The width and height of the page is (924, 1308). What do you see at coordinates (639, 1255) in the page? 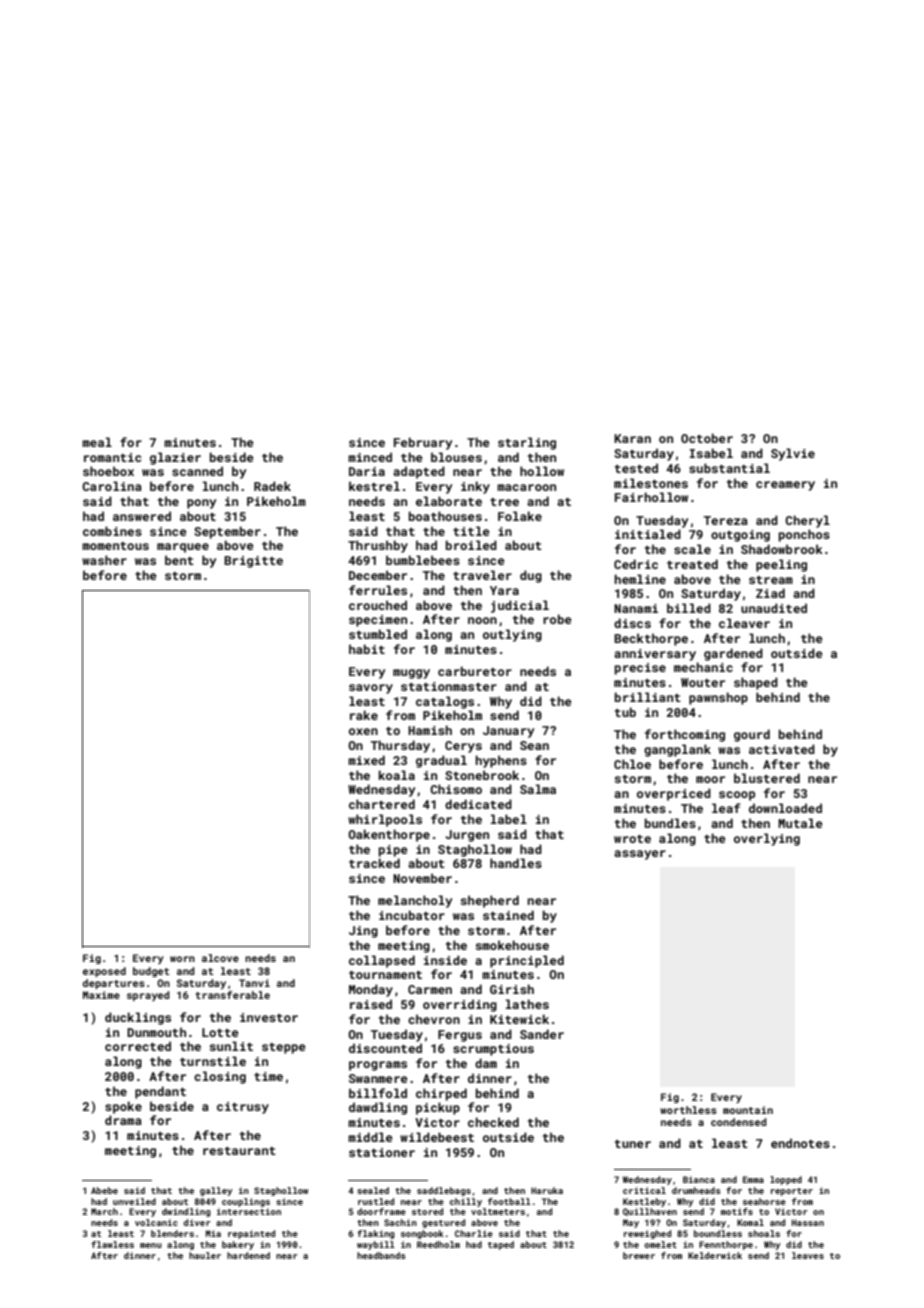
I see `brewer` at bounding box center [639, 1255].
